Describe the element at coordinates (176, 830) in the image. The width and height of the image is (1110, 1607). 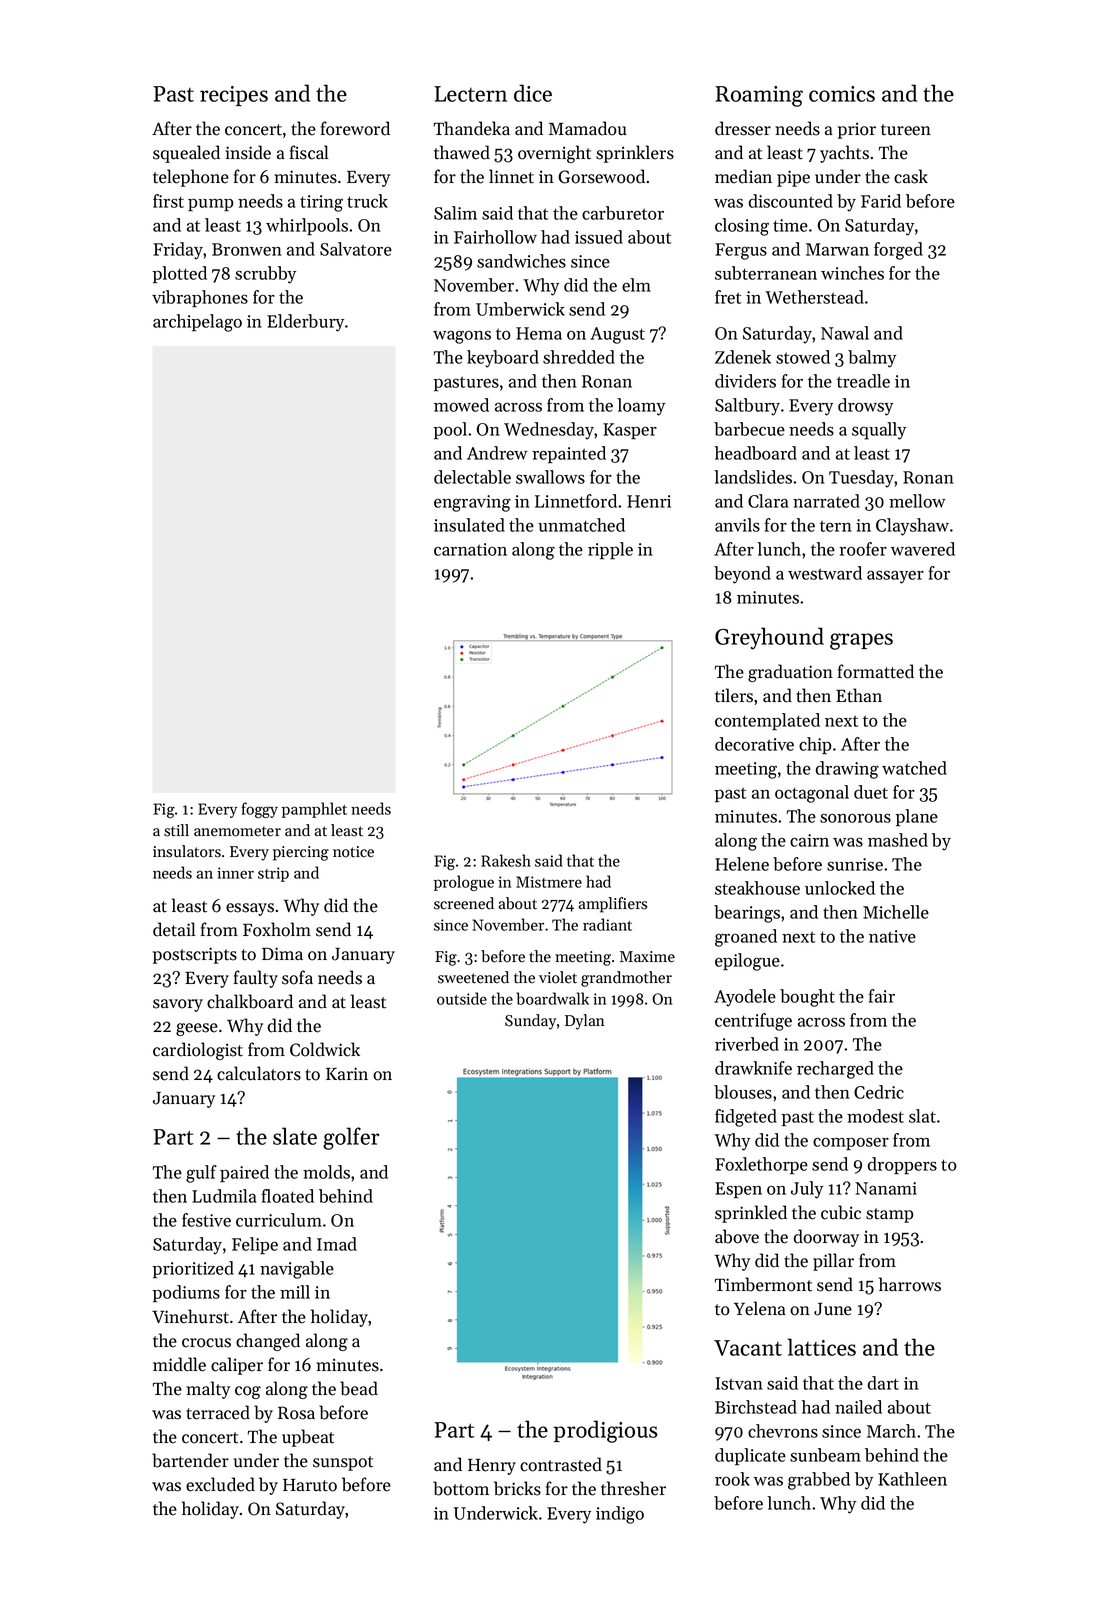
I see `still` at that location.
